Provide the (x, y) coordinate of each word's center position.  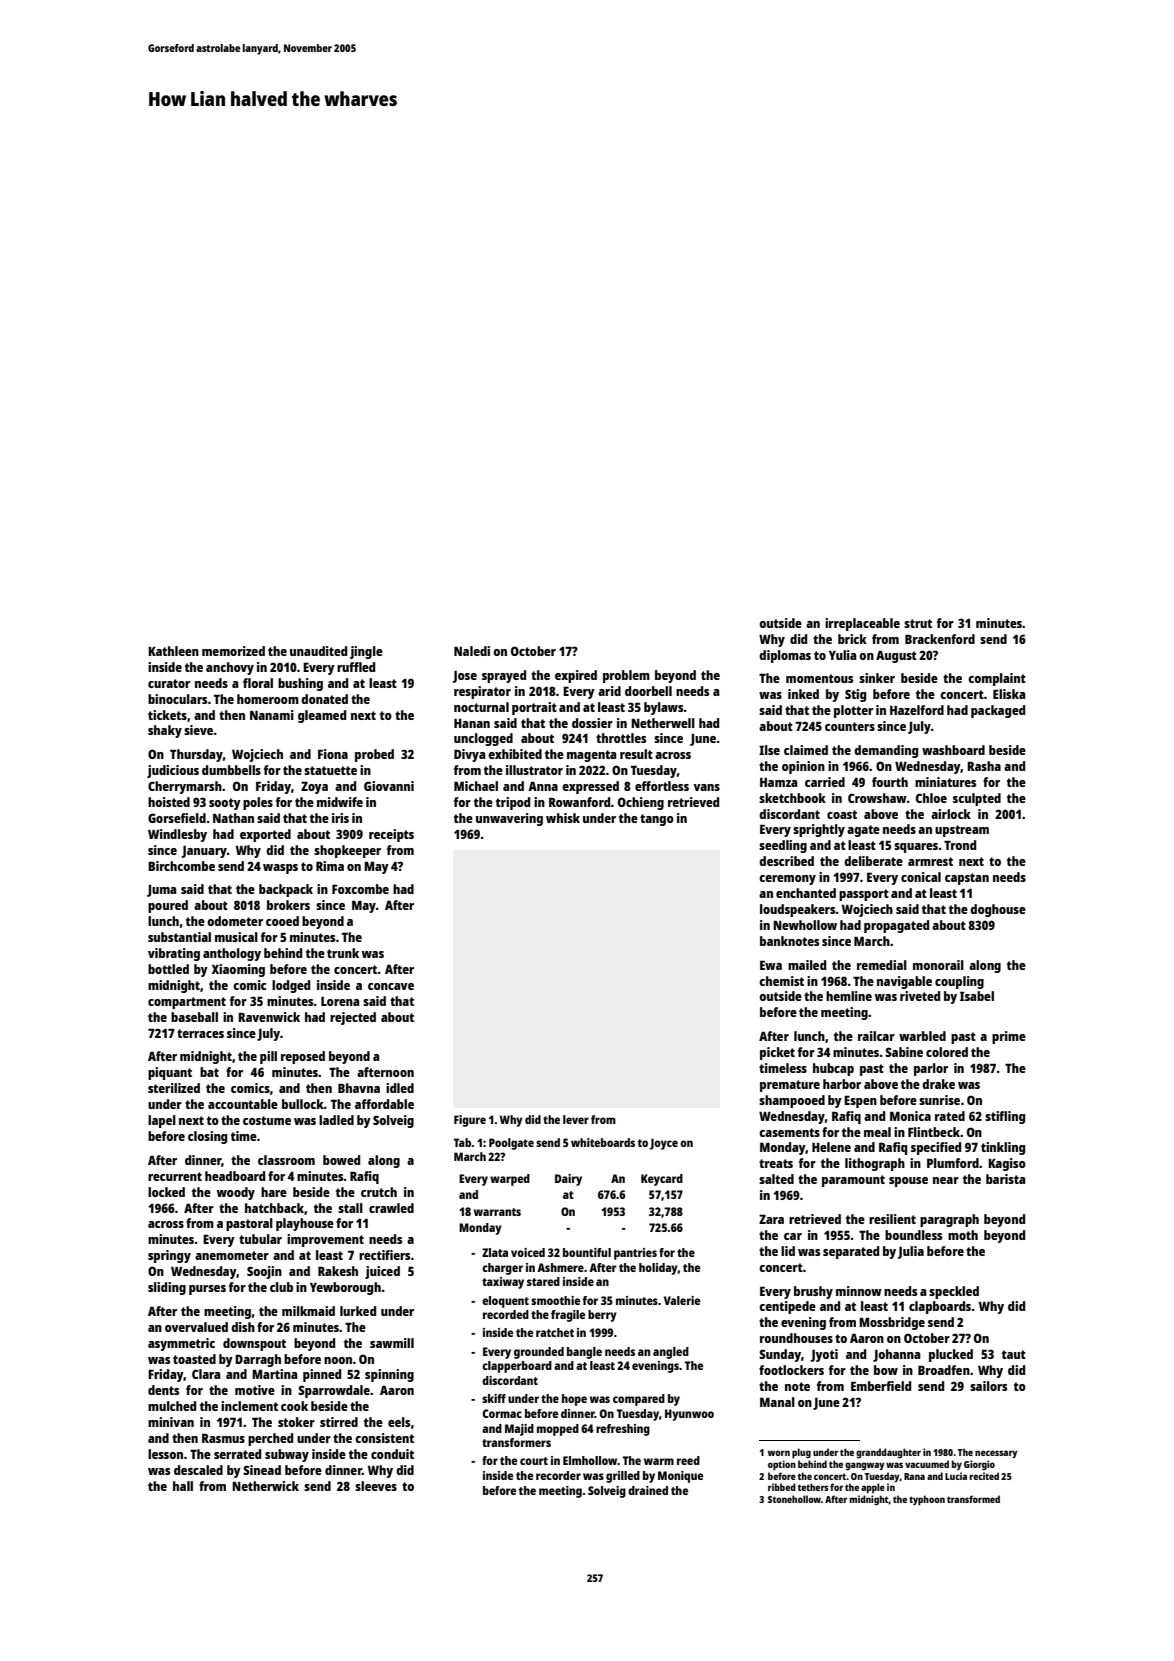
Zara (771, 1219)
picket (777, 1053)
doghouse (998, 910)
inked (803, 694)
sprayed (504, 676)
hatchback (274, 1208)
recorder (558, 1475)
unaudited (318, 651)
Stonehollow (794, 1499)
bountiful (587, 1252)
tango (657, 820)
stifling (1005, 1117)
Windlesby (177, 835)
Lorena (340, 1001)
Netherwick (265, 1486)
